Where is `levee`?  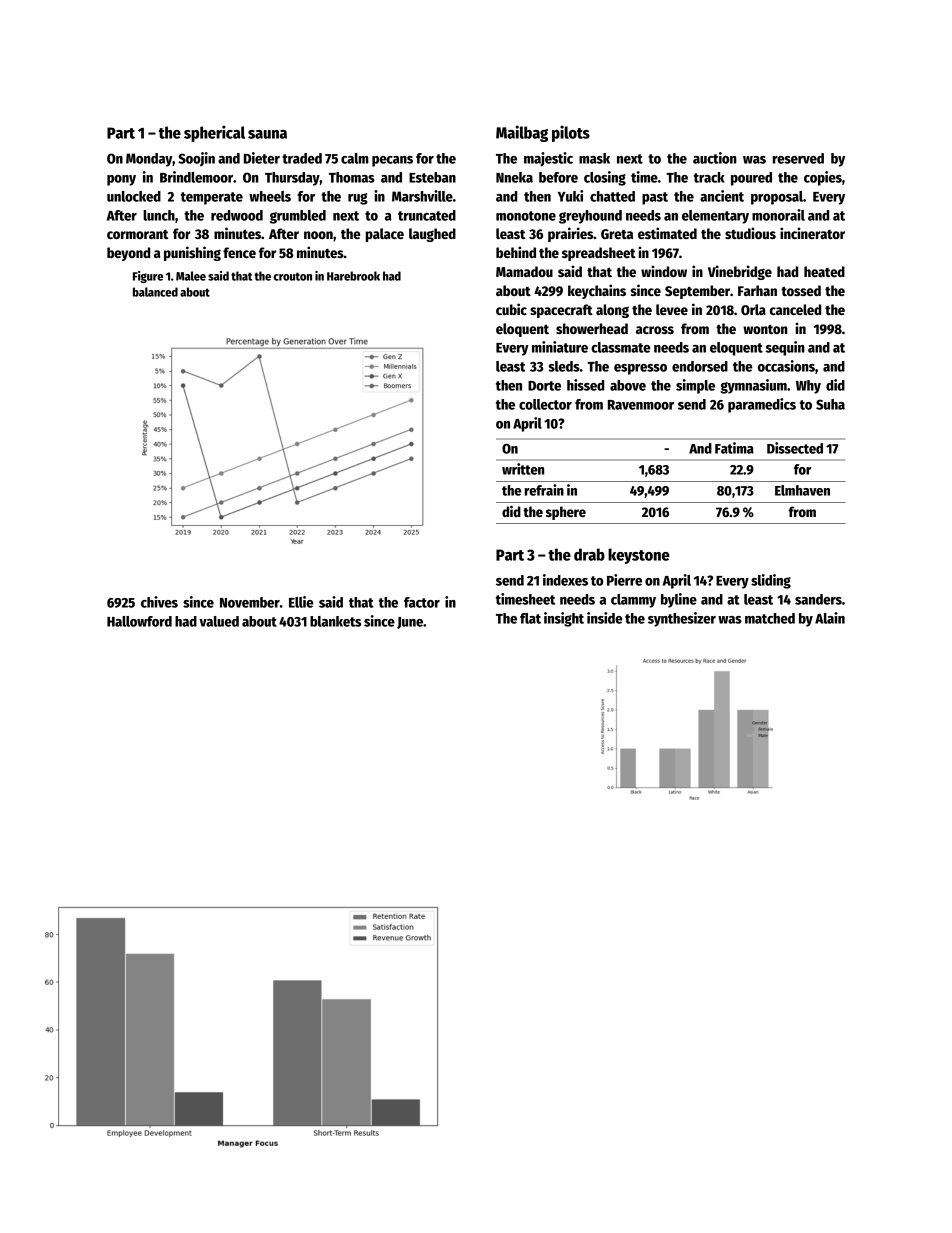
levee is located at coordinates (672, 309).
